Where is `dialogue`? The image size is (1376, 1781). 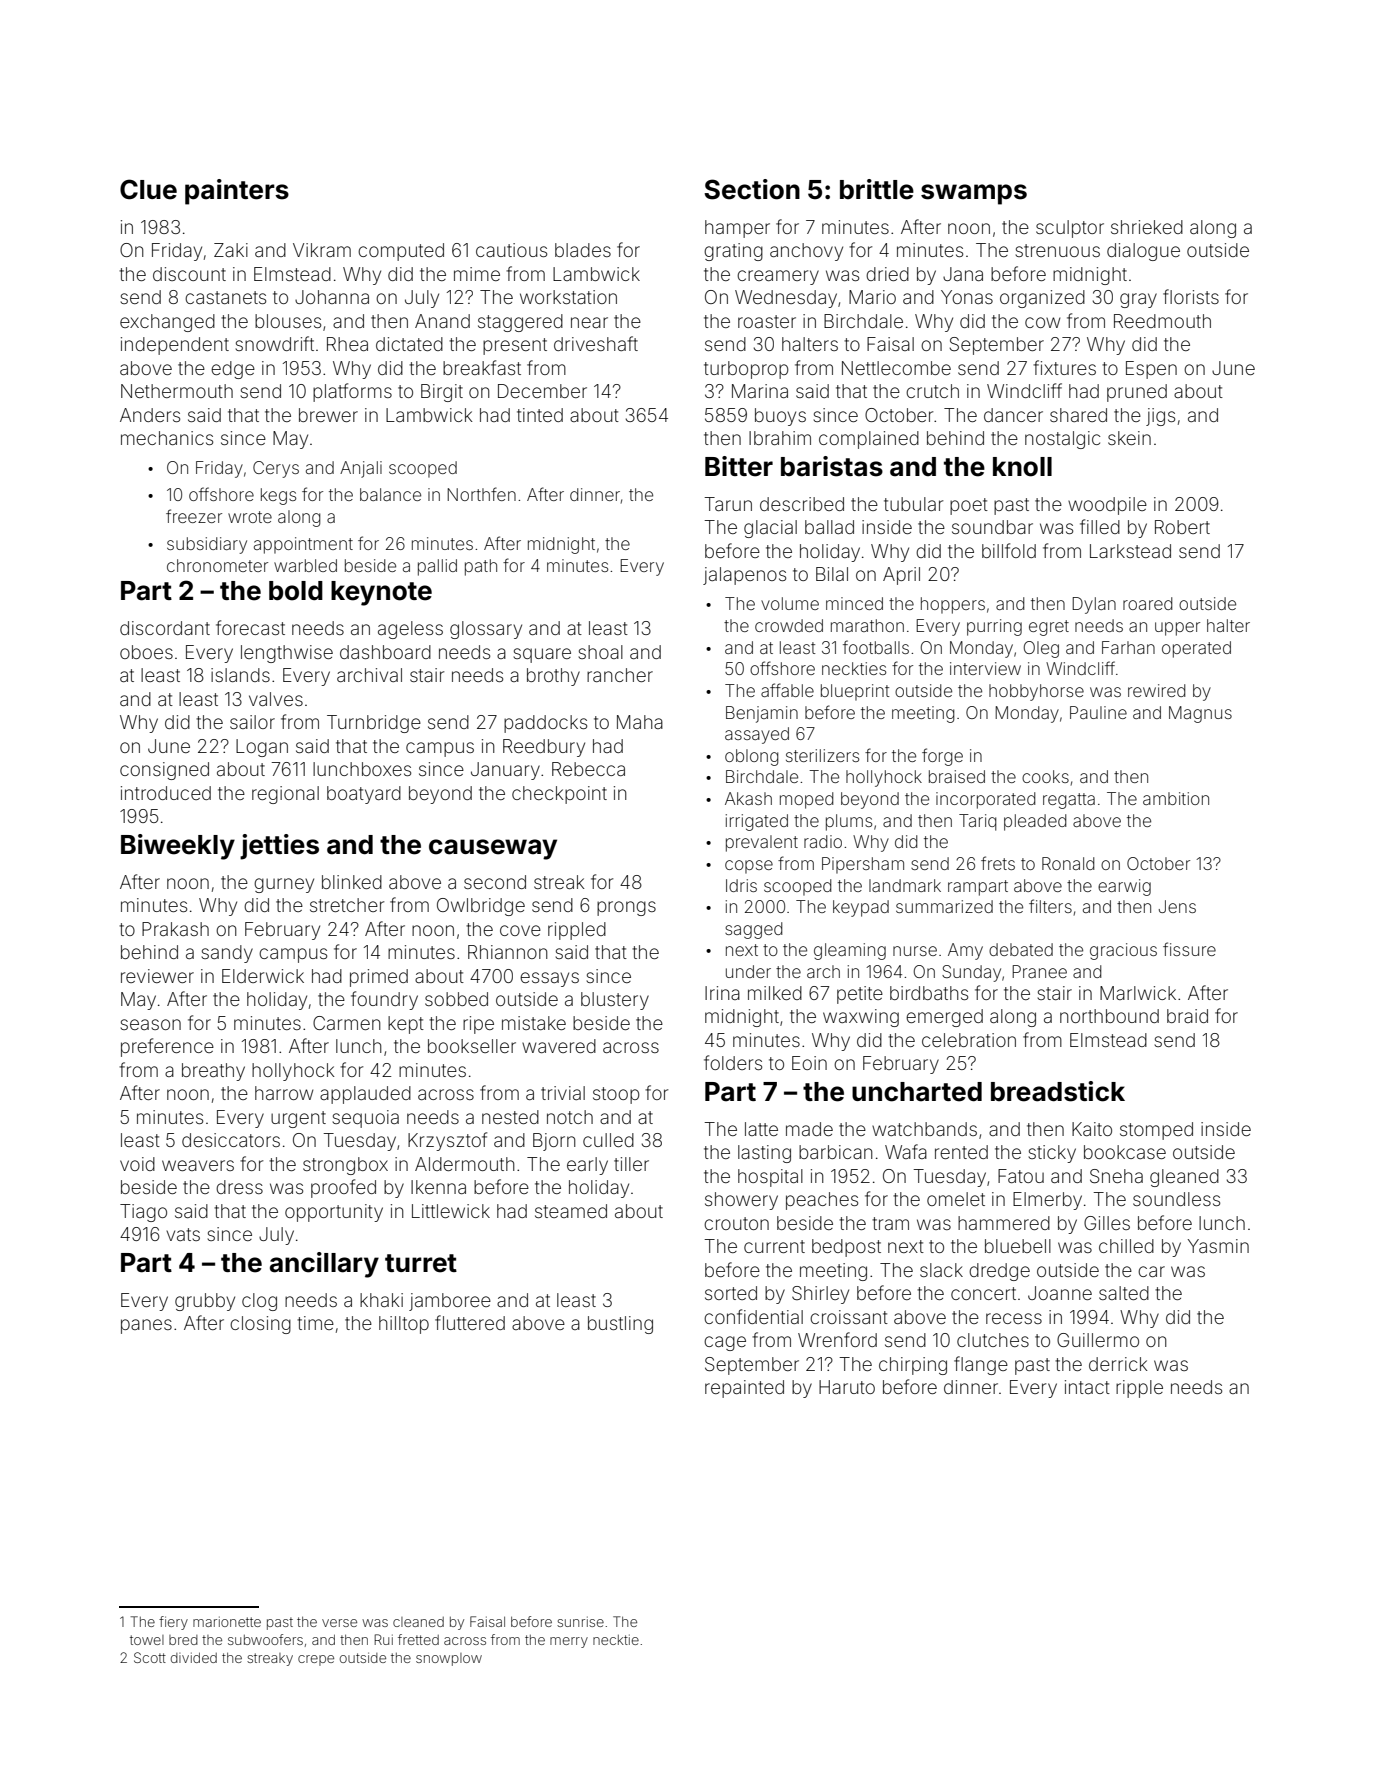
dialogue is located at coordinates (1143, 252).
